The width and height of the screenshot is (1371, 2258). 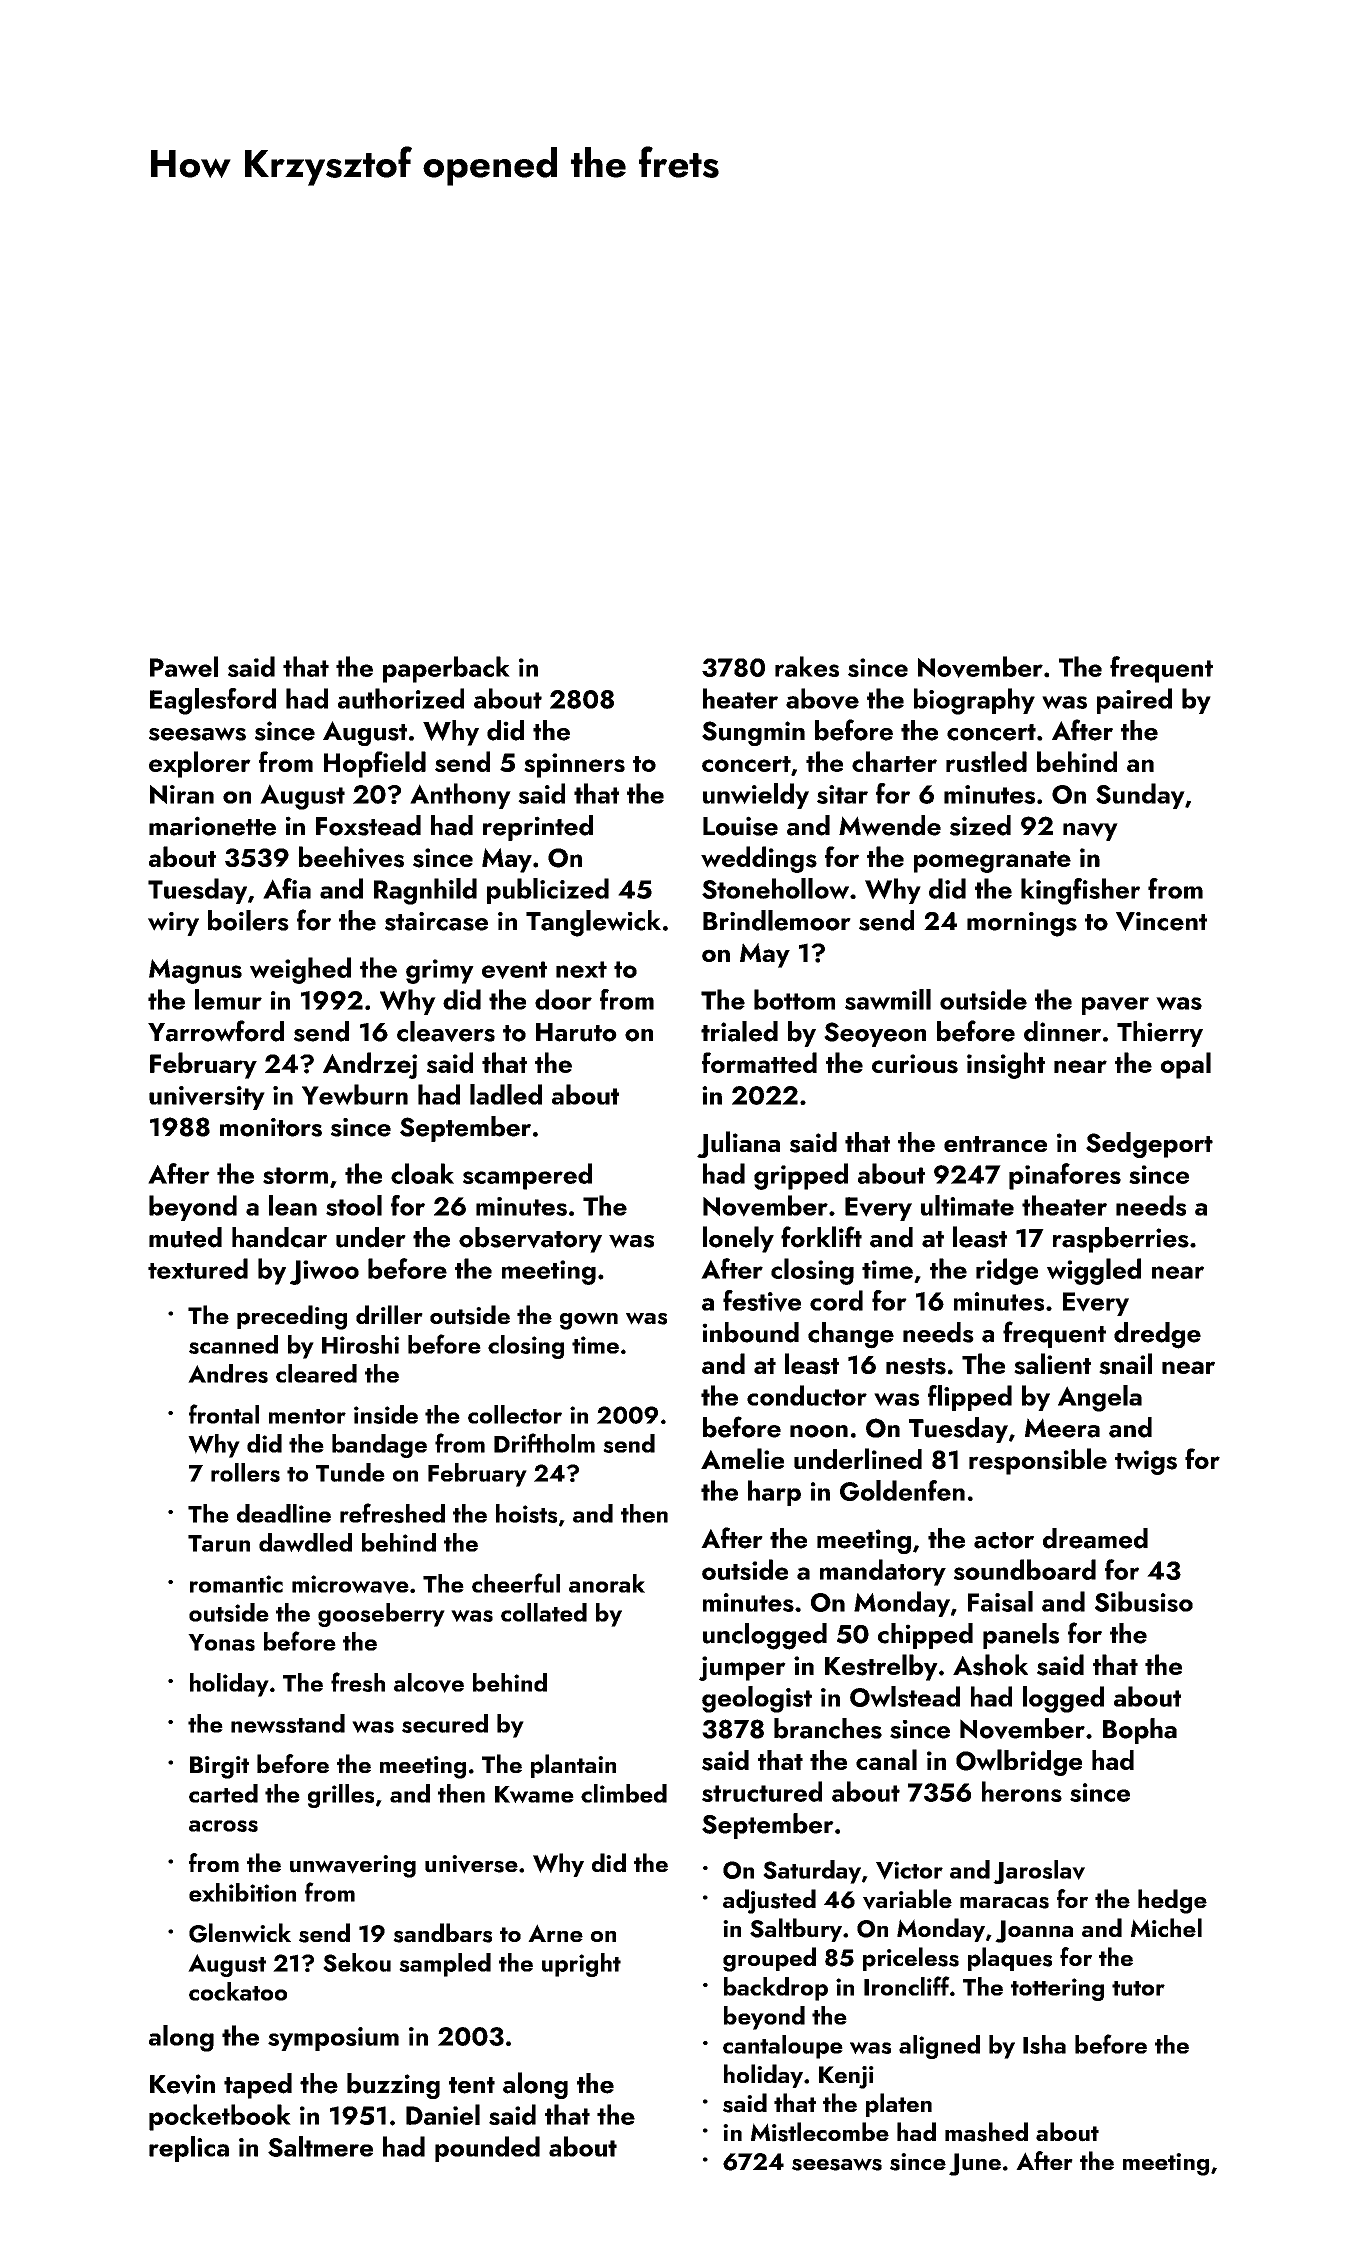 What do you see at coordinates (1022, 924) in the screenshot?
I see `mornings` at bounding box center [1022, 924].
